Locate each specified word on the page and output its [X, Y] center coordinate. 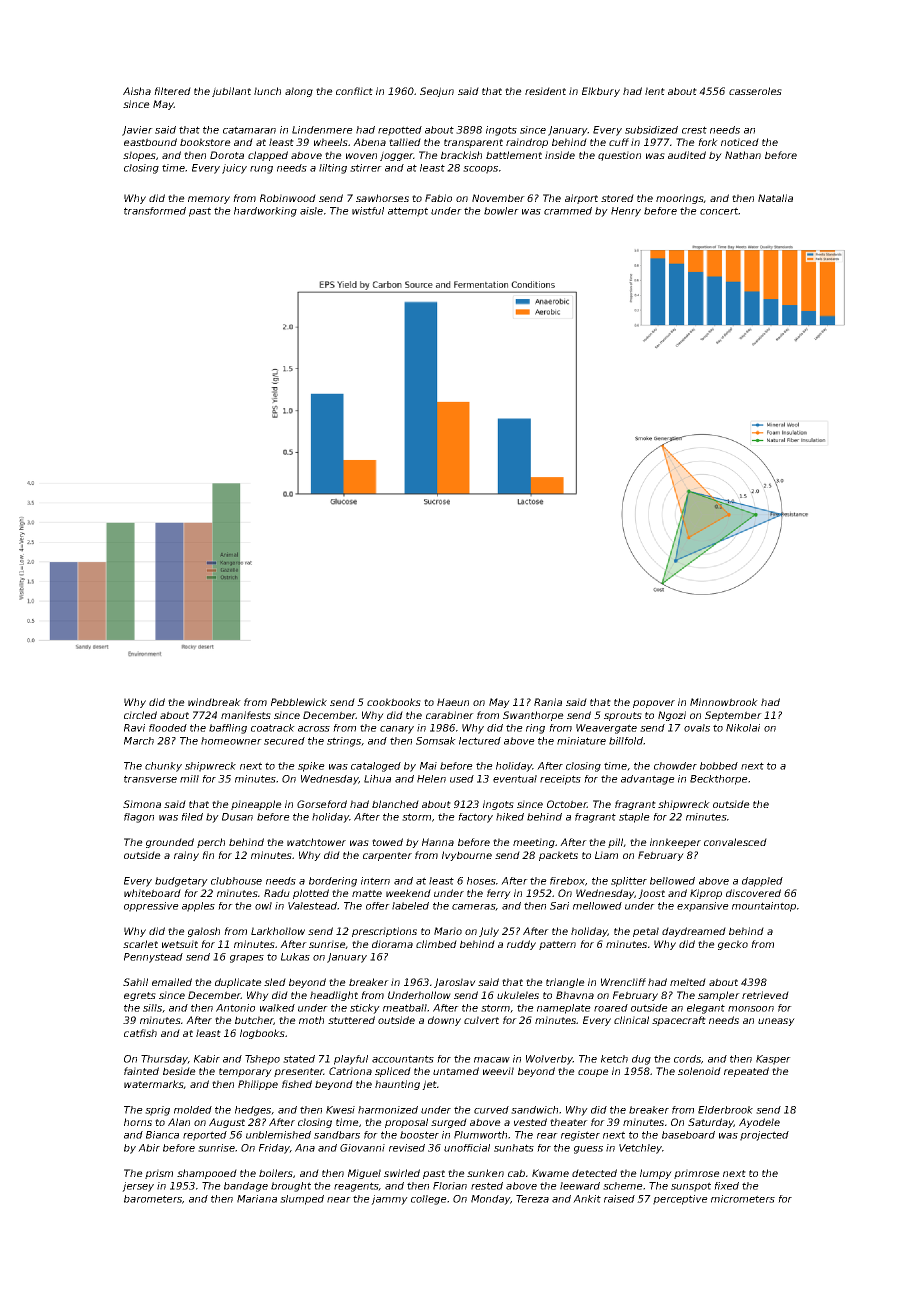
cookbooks [394, 702]
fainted [141, 1071]
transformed [155, 211]
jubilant [231, 92]
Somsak [436, 741]
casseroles [755, 91]
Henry [626, 212]
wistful [368, 211]
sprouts [623, 716]
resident [545, 91]
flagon [139, 818]
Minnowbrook [724, 702]
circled [140, 715]
